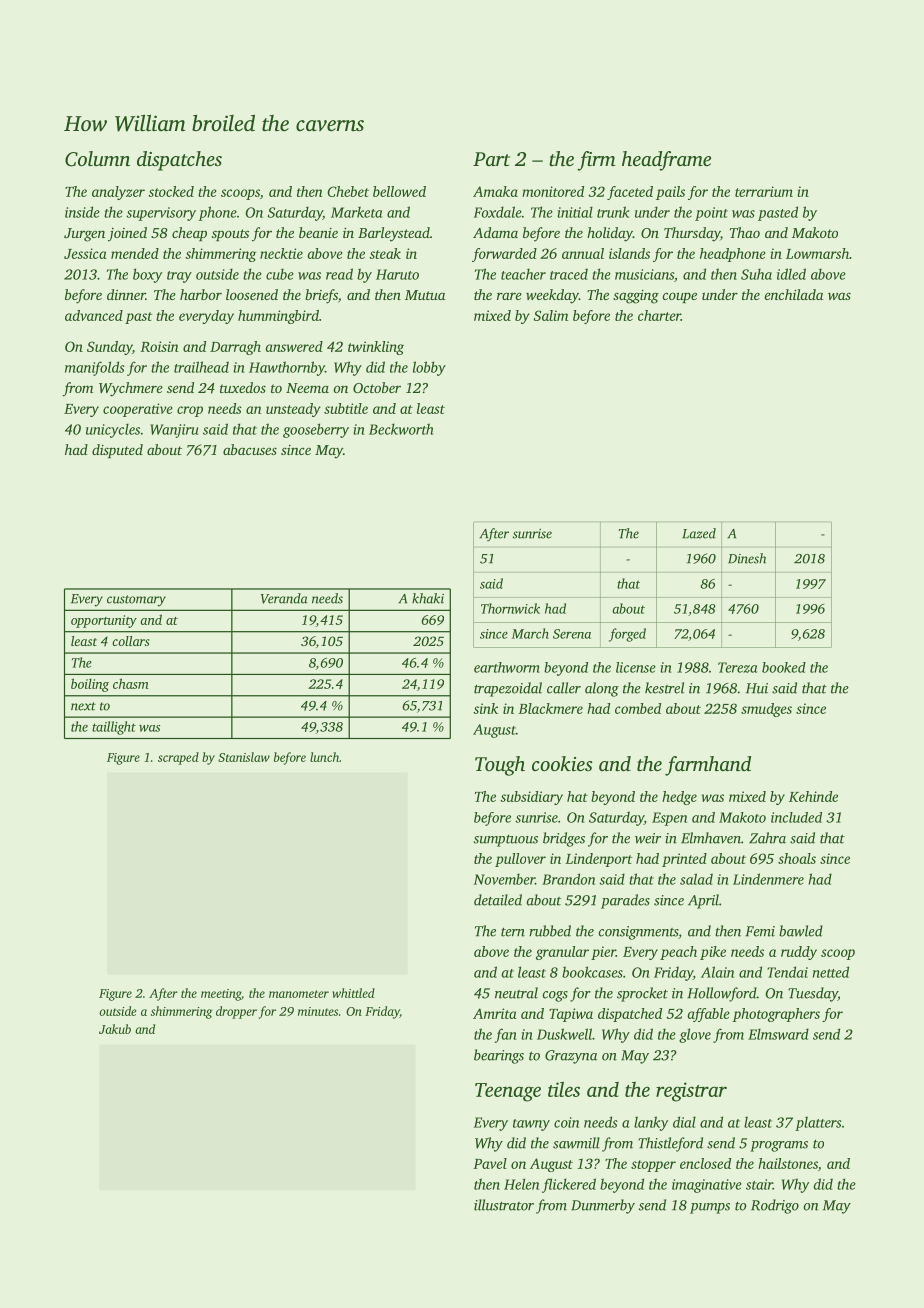  What do you see at coordinates (115, 1029) in the screenshot?
I see `Jakub` at bounding box center [115, 1029].
